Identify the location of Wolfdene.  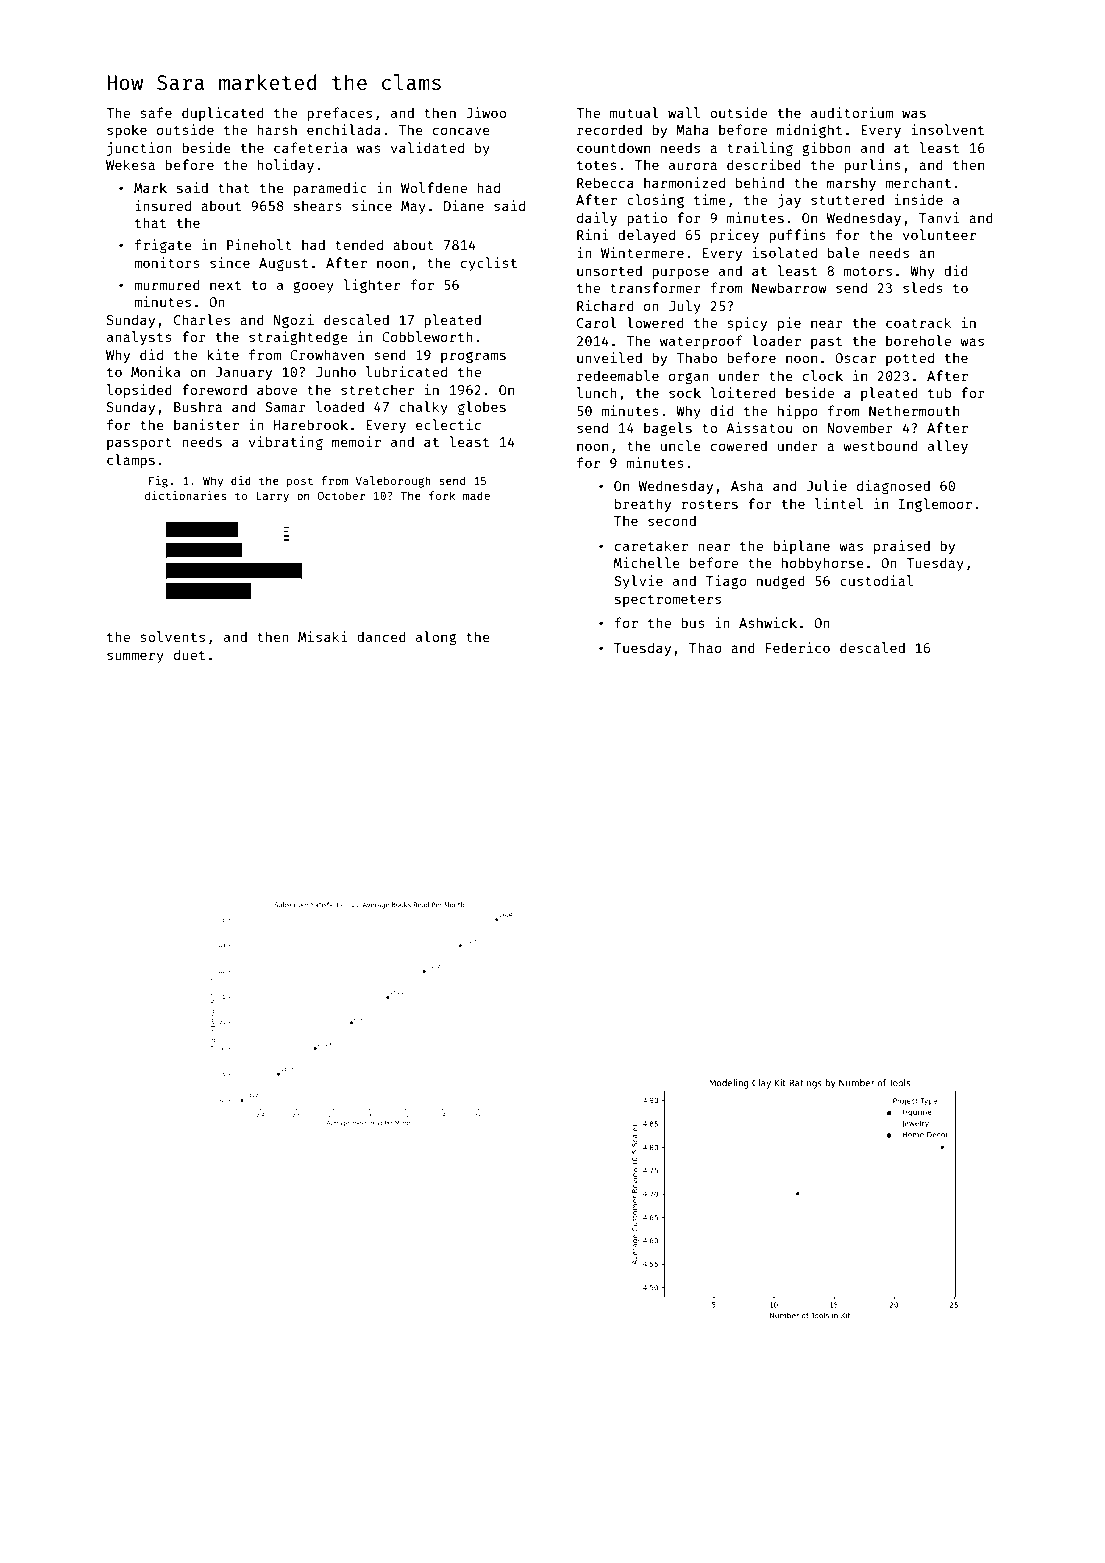
(434, 187).
